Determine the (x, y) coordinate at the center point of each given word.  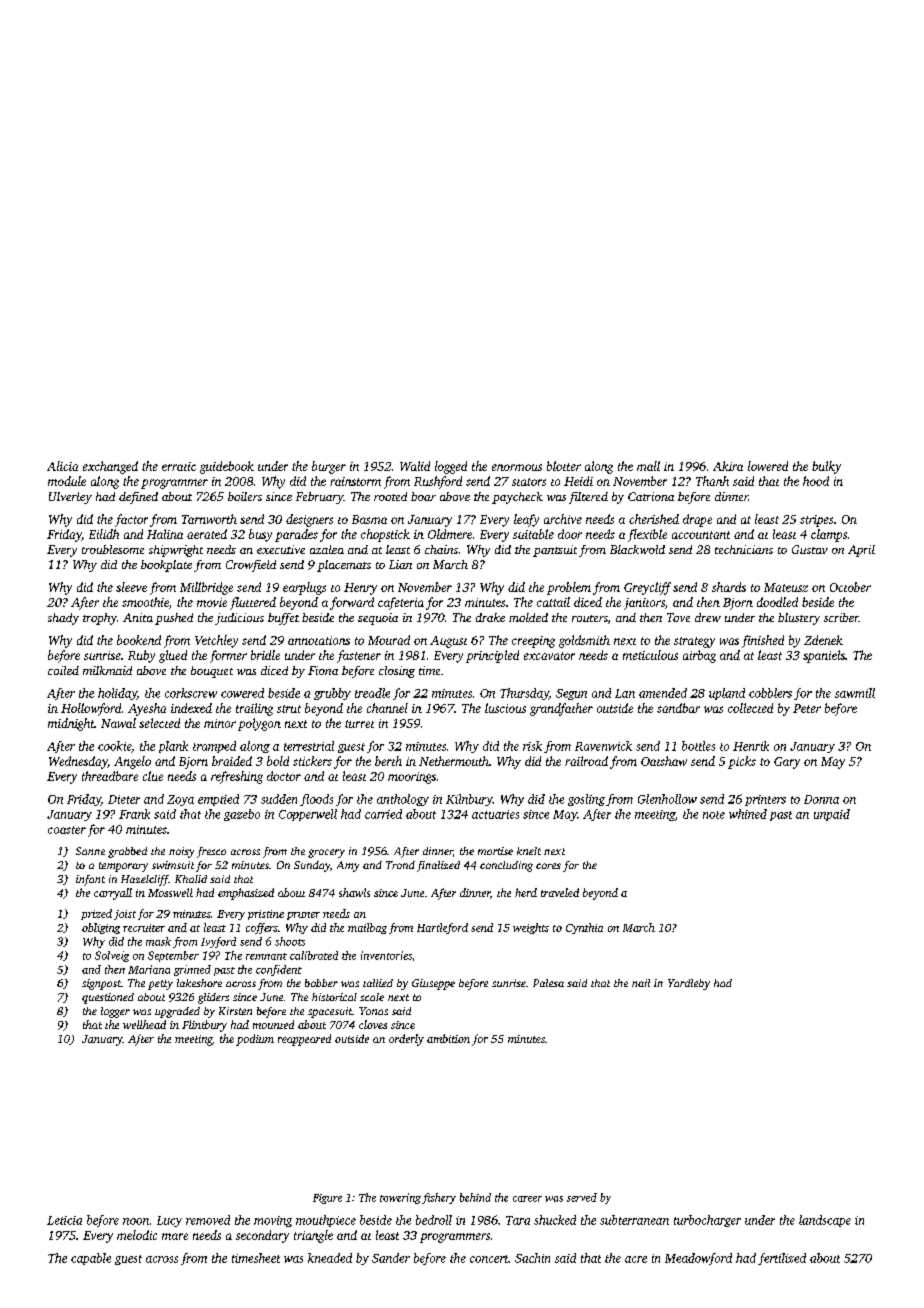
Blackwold (637, 549)
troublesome (113, 549)
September (173, 956)
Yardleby (689, 984)
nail (641, 983)
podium (255, 1040)
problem (569, 588)
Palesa (548, 983)
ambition (448, 1038)
